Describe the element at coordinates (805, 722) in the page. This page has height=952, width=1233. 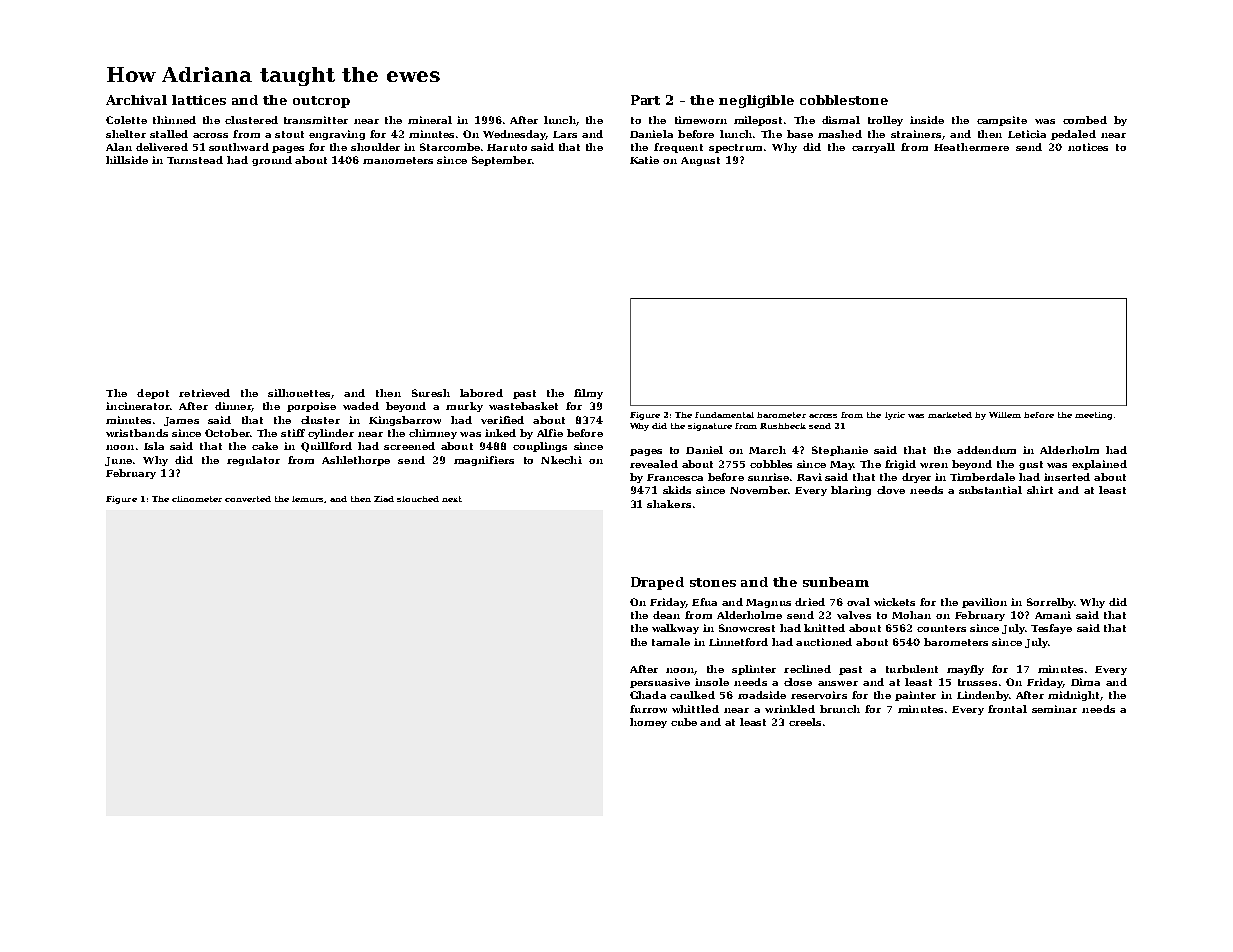
I see `creels` at that location.
